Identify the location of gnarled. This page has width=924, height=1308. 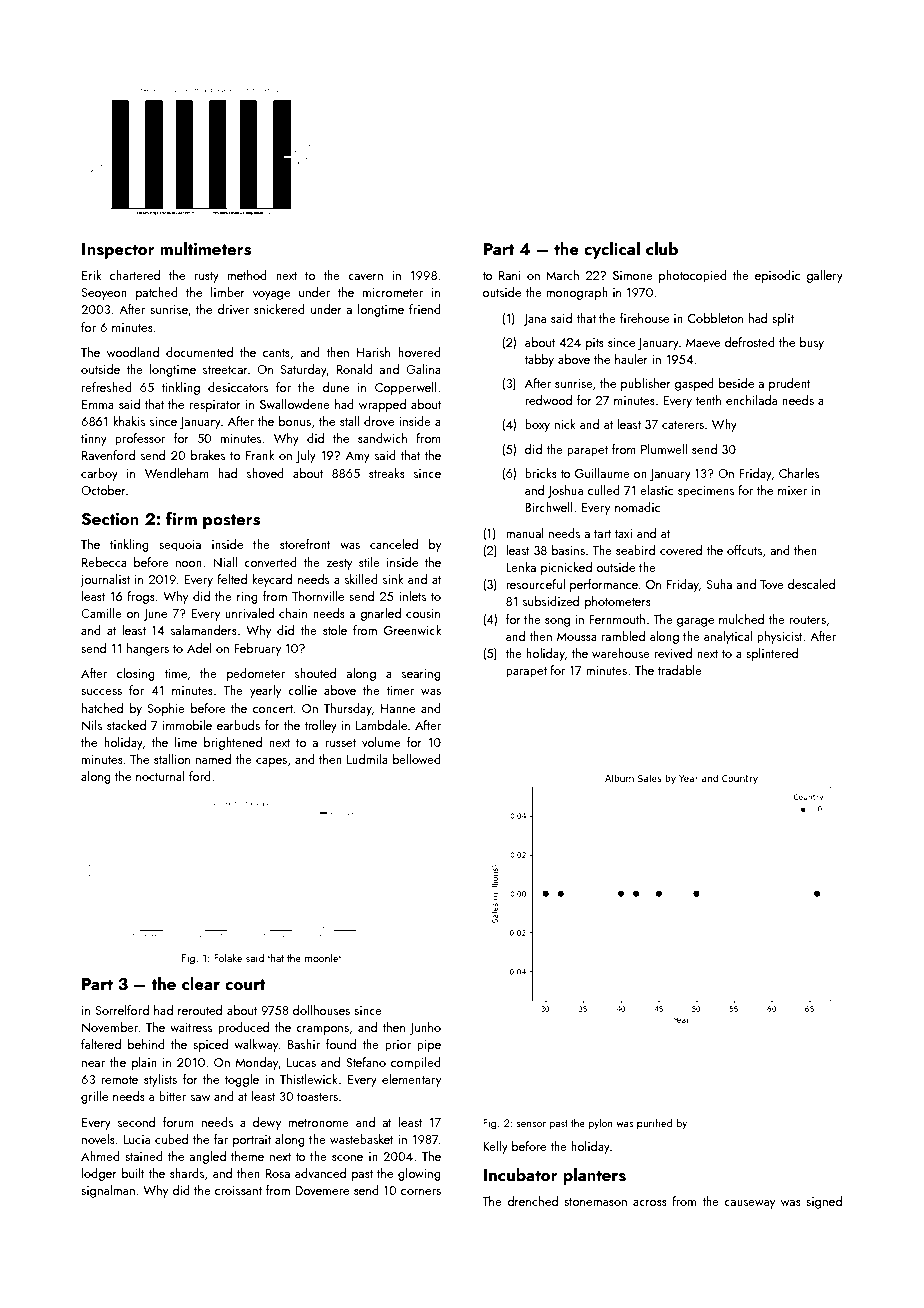
(380, 614).
